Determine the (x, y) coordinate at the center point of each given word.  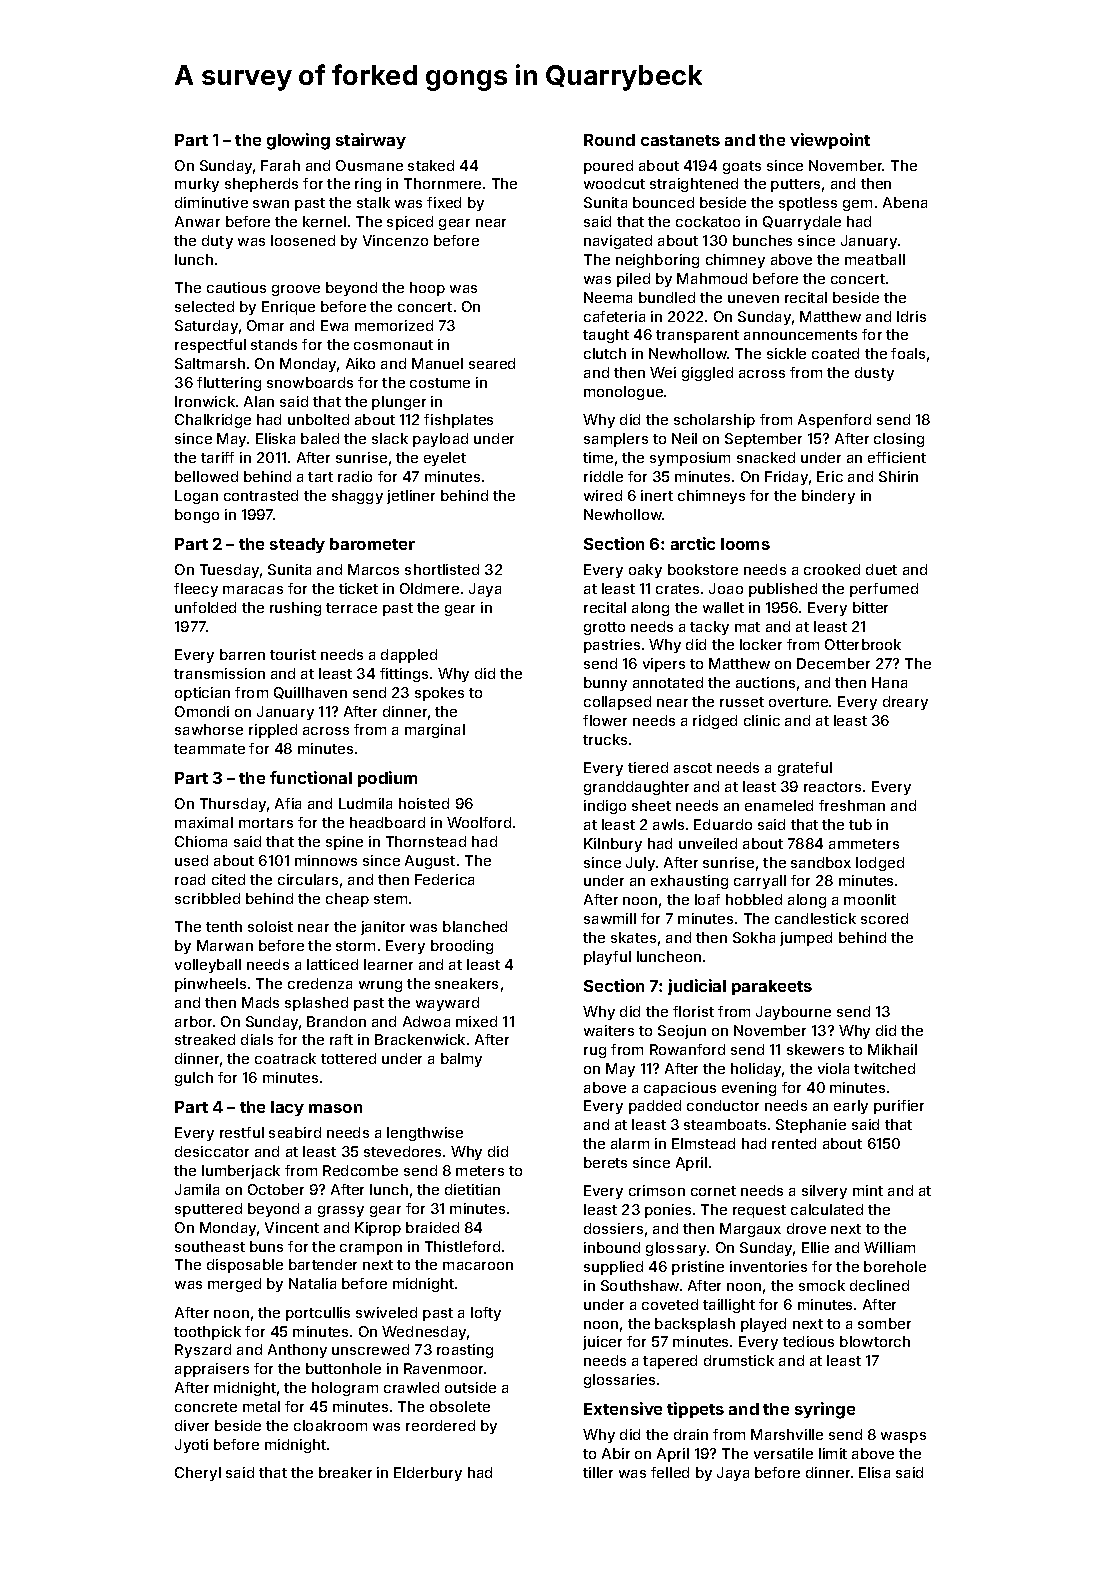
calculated (827, 1209)
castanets (680, 140)
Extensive (623, 1408)
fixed (444, 202)
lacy (287, 1108)
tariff (217, 457)
